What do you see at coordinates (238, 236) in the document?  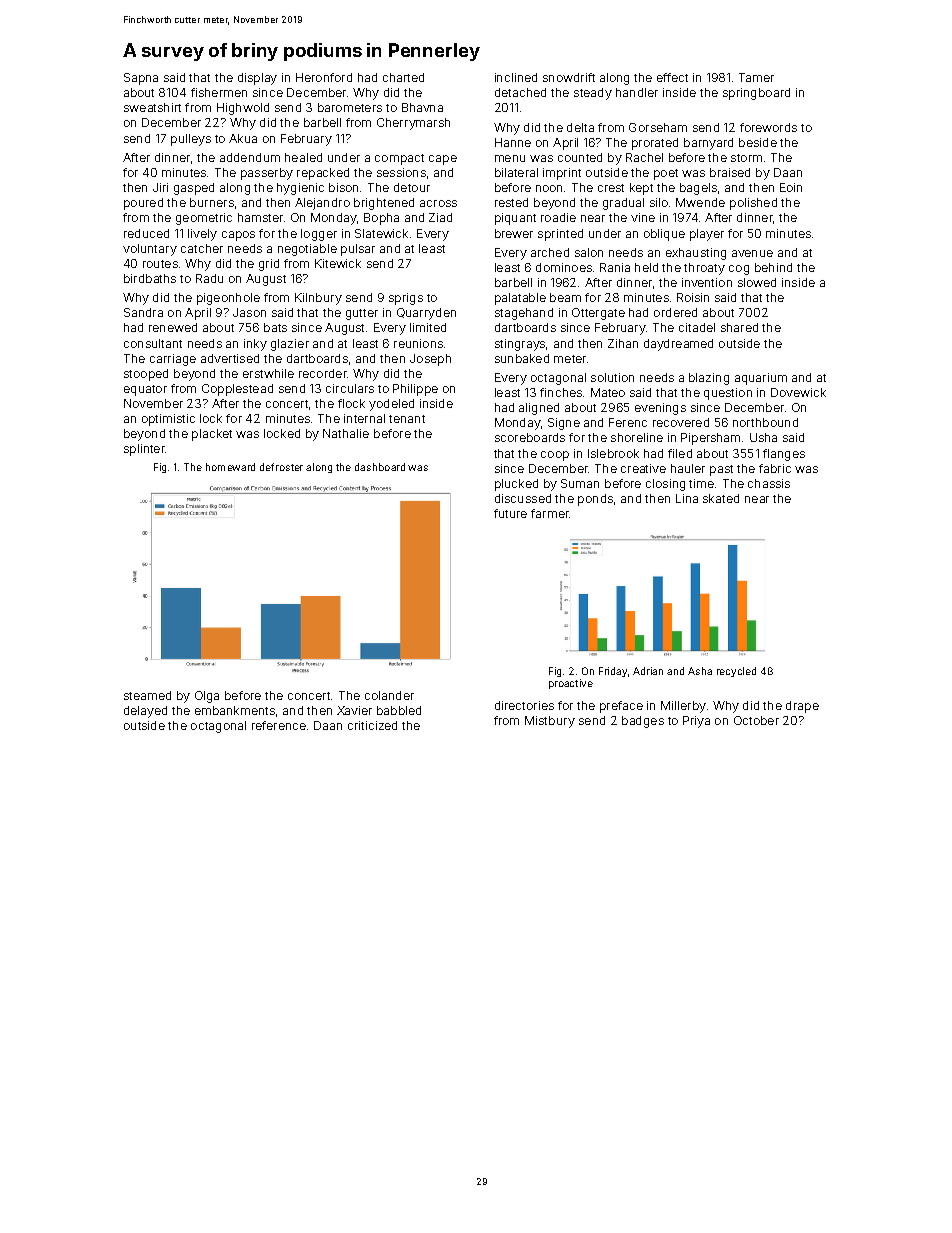 I see `capos` at bounding box center [238, 236].
